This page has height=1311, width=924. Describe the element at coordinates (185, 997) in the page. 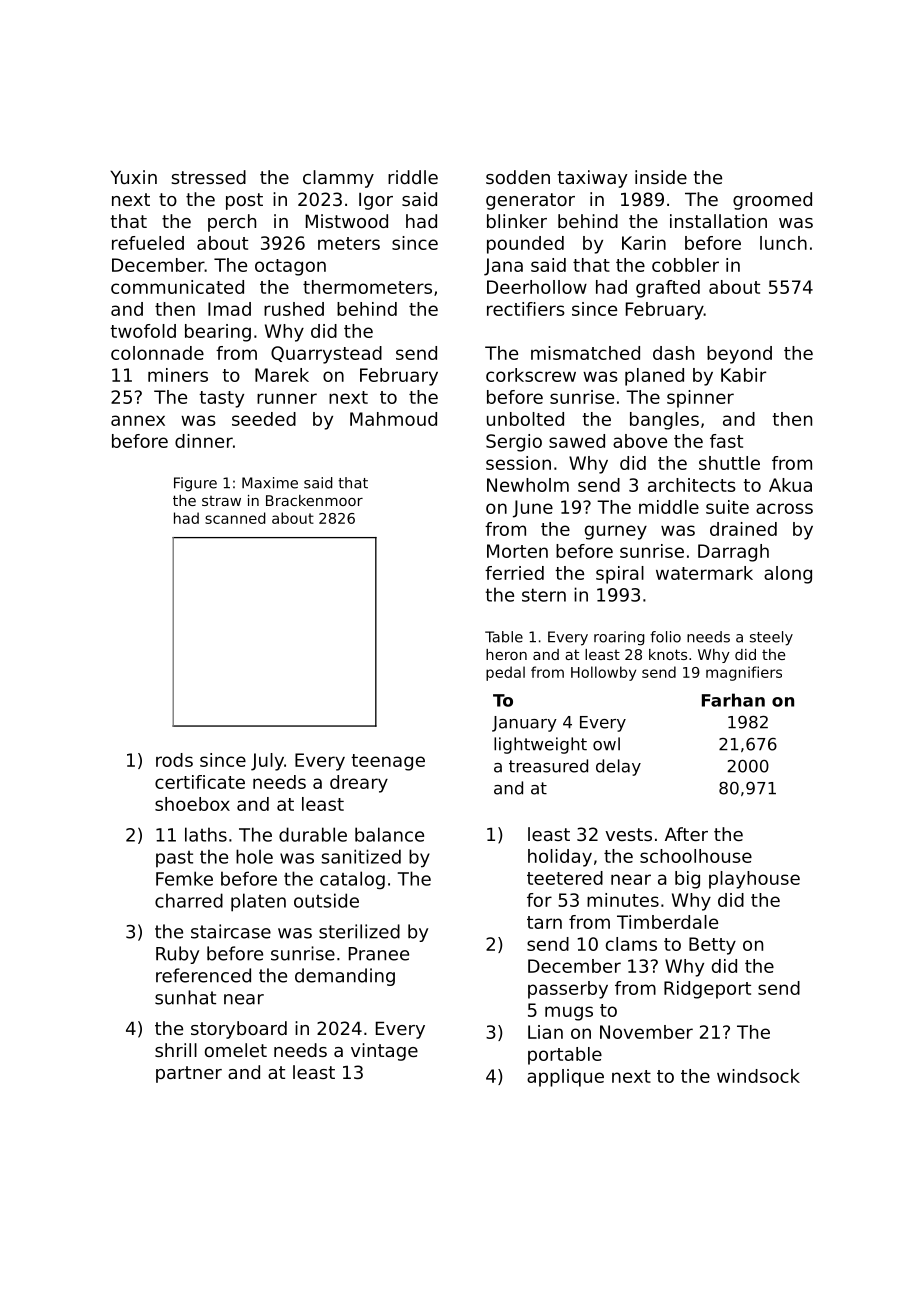

I see `sunhat` at that location.
